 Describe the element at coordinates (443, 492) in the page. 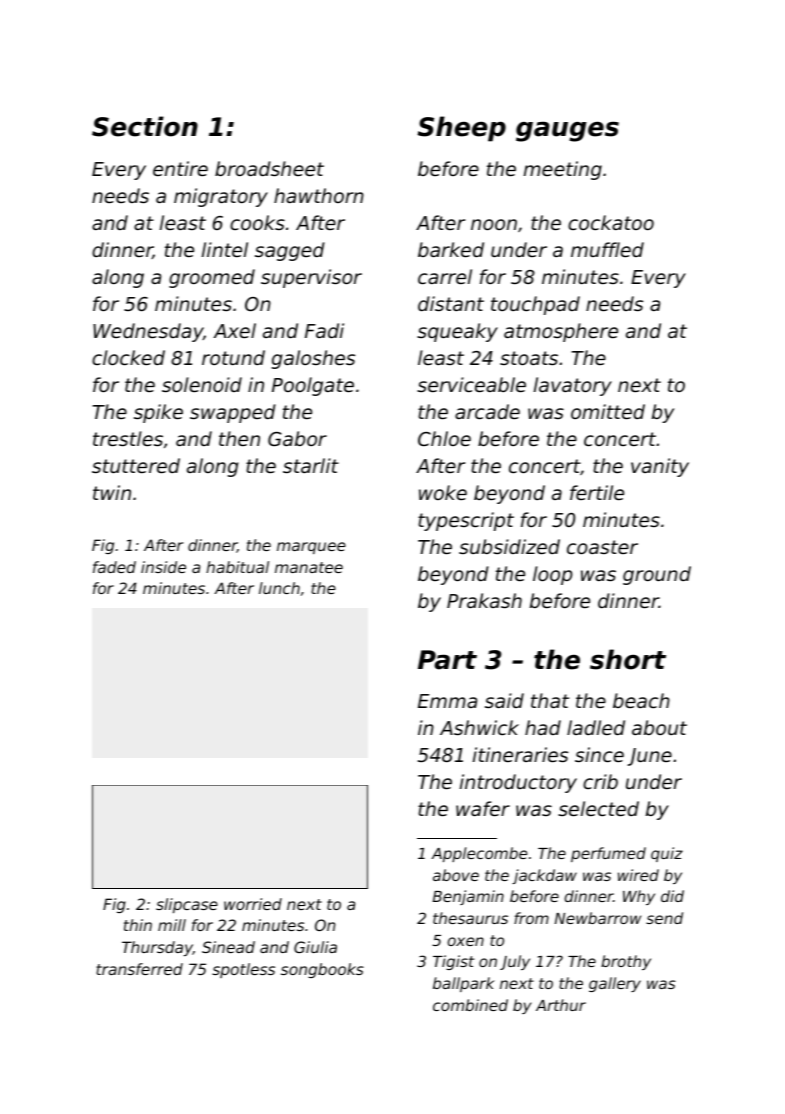

I see `woke` at that location.
